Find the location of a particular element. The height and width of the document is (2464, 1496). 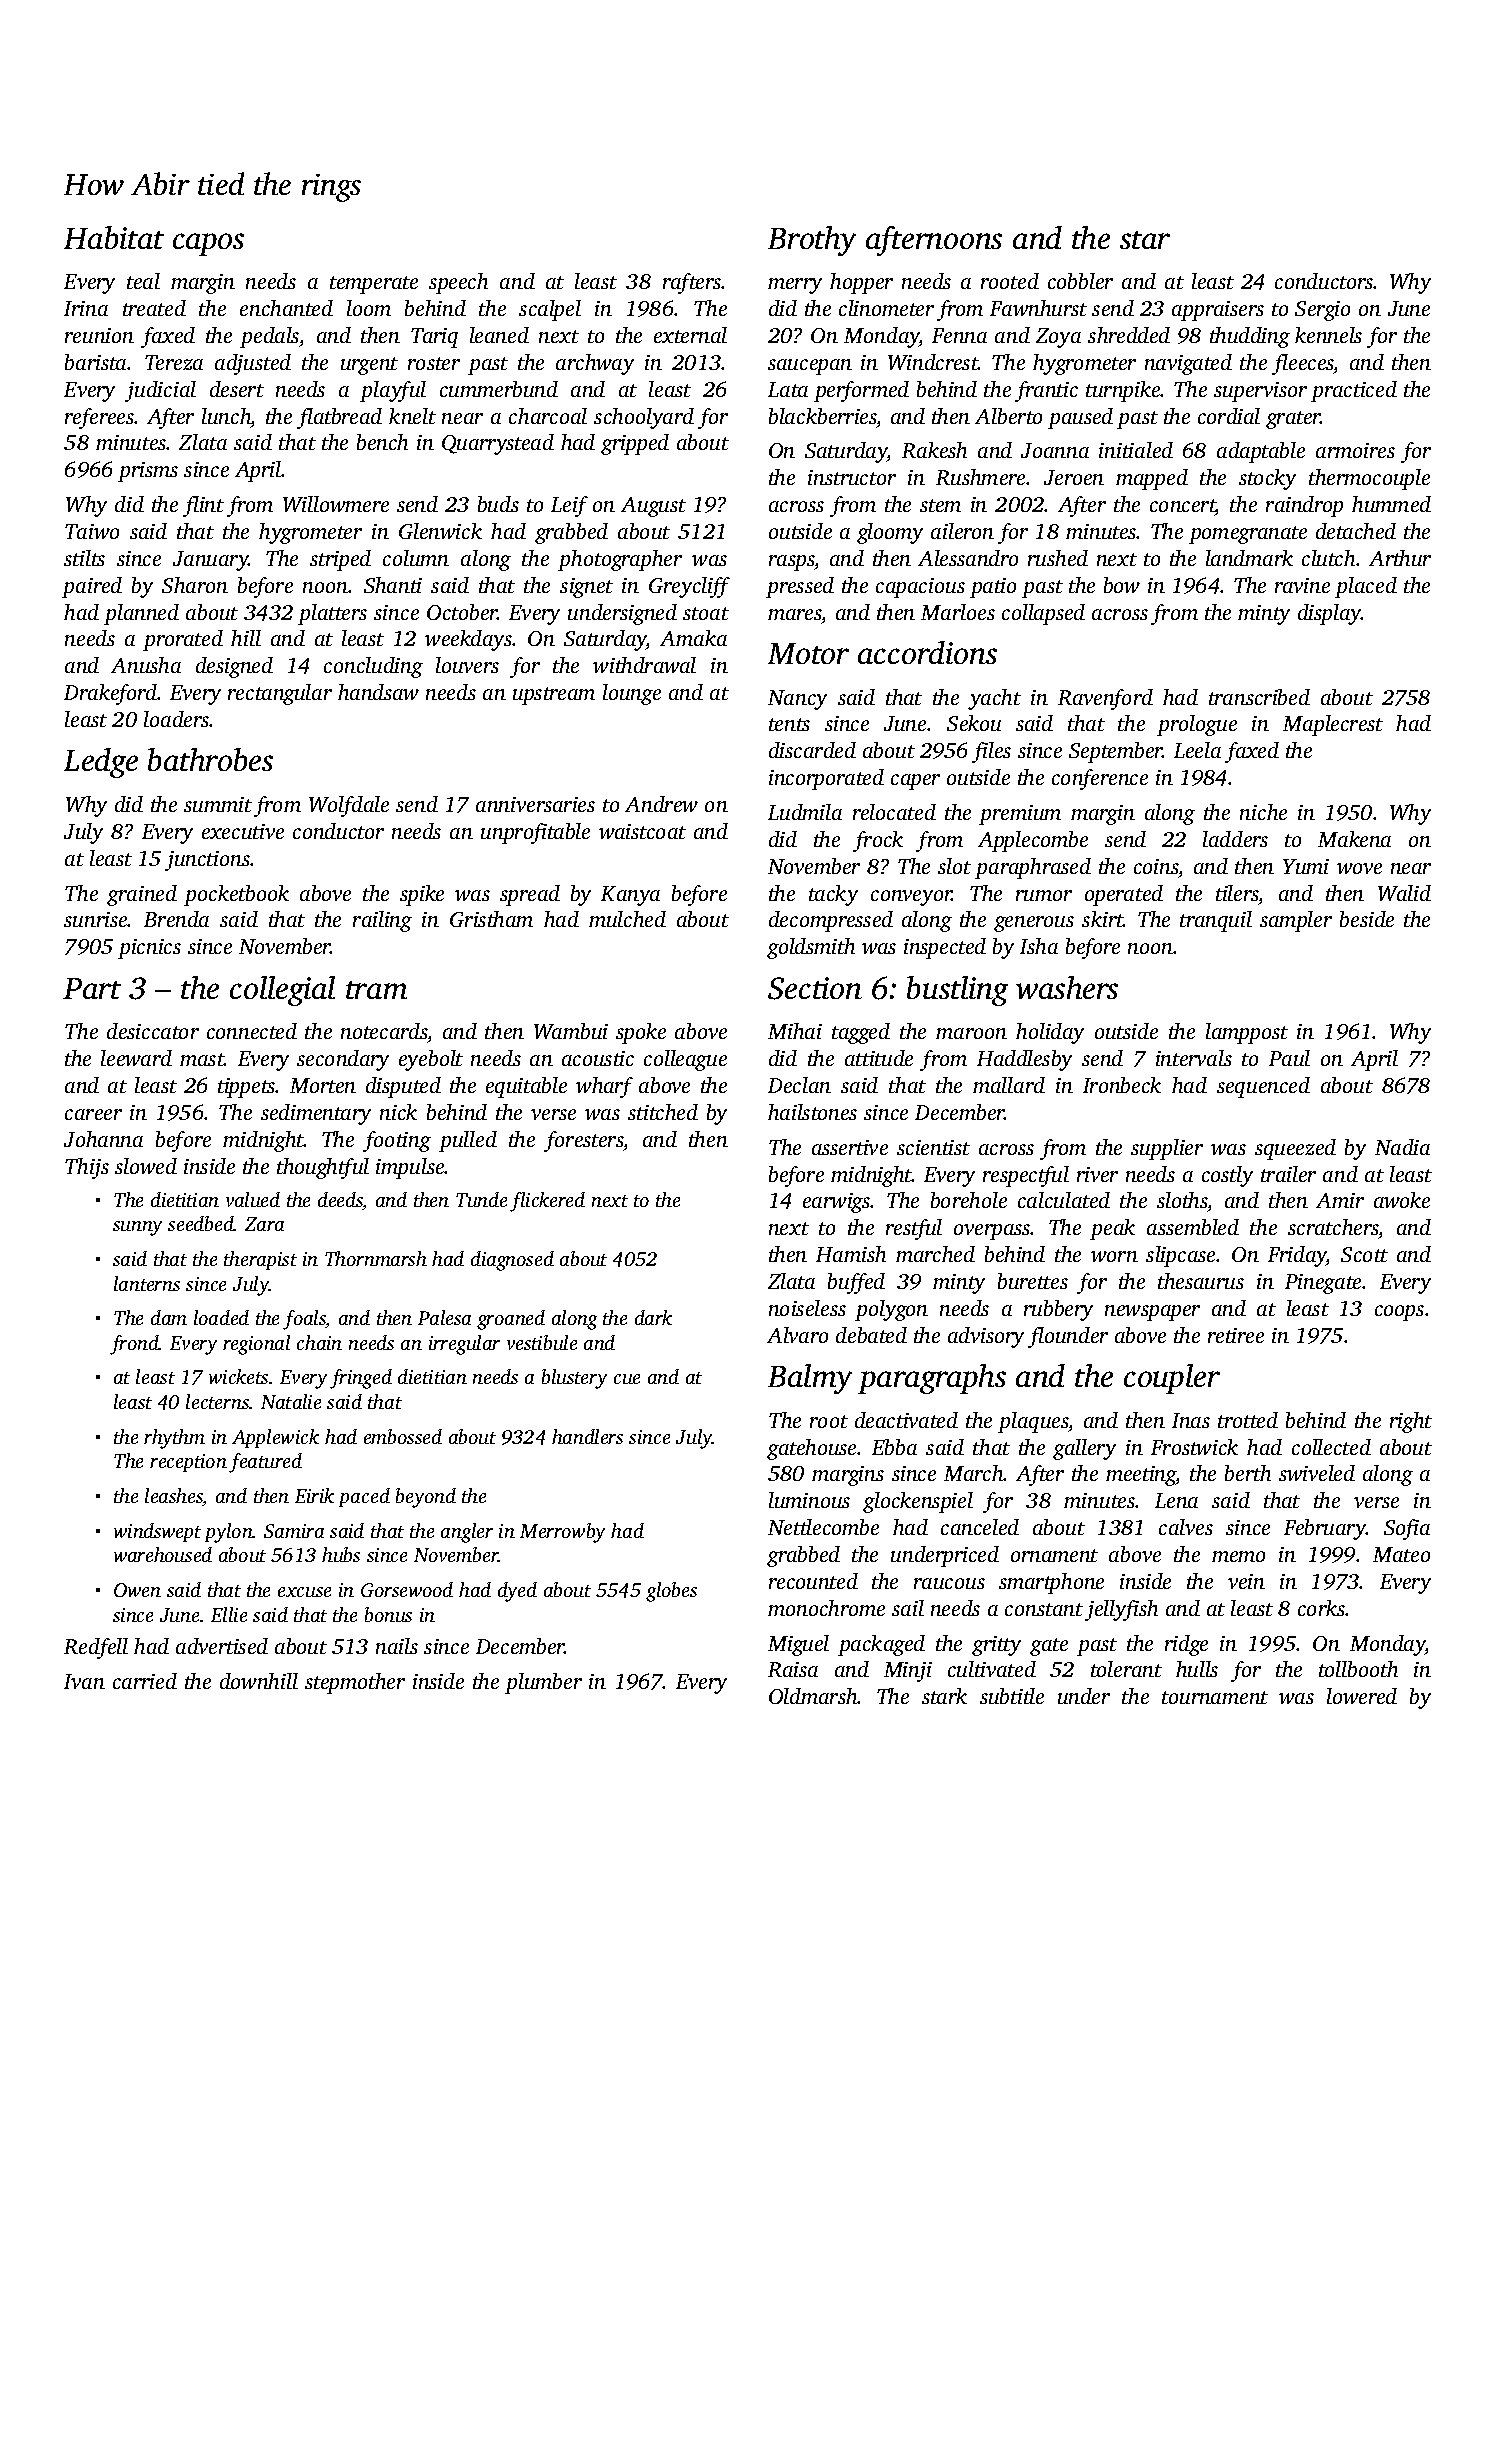

premium is located at coordinates (1020, 815).
